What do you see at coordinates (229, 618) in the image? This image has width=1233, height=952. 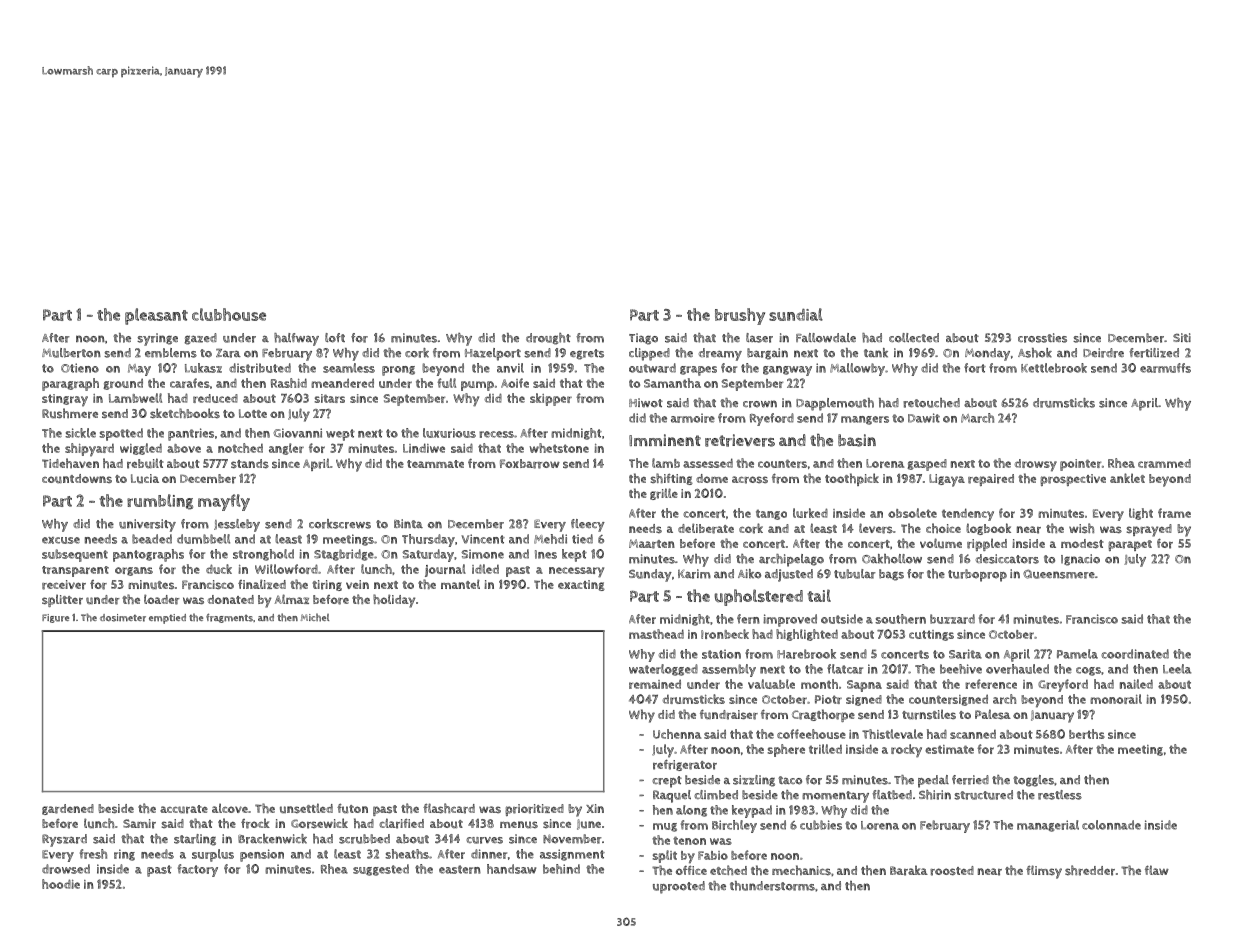 I see `fragments` at bounding box center [229, 618].
